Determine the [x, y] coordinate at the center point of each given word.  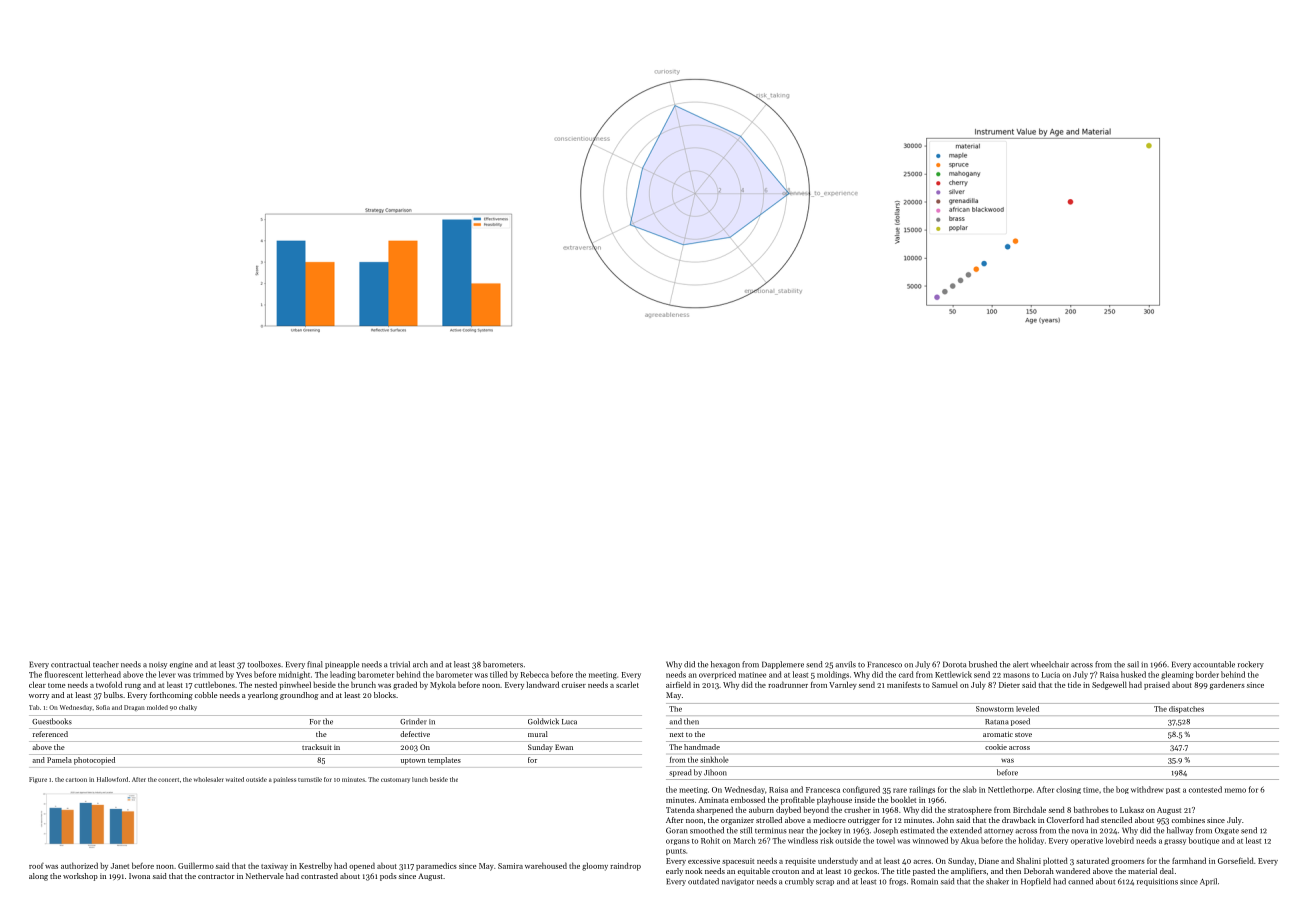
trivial [400, 664]
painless [284, 780]
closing [1068, 790]
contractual [70, 664]
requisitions [1157, 882]
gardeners [1227, 686]
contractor [216, 876]
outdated [703, 881]
